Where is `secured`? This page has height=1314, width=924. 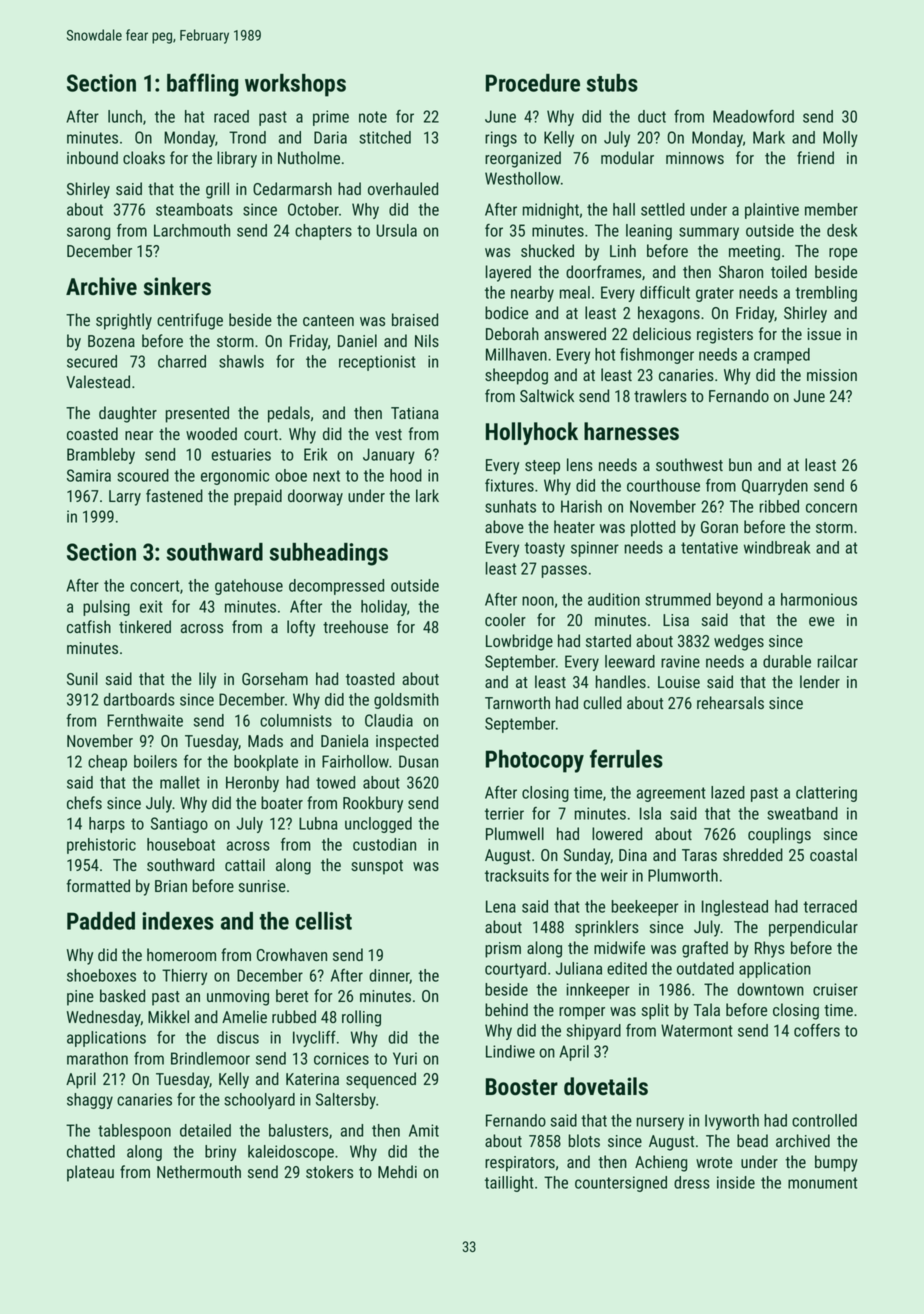
secured is located at coordinates (92, 361).
